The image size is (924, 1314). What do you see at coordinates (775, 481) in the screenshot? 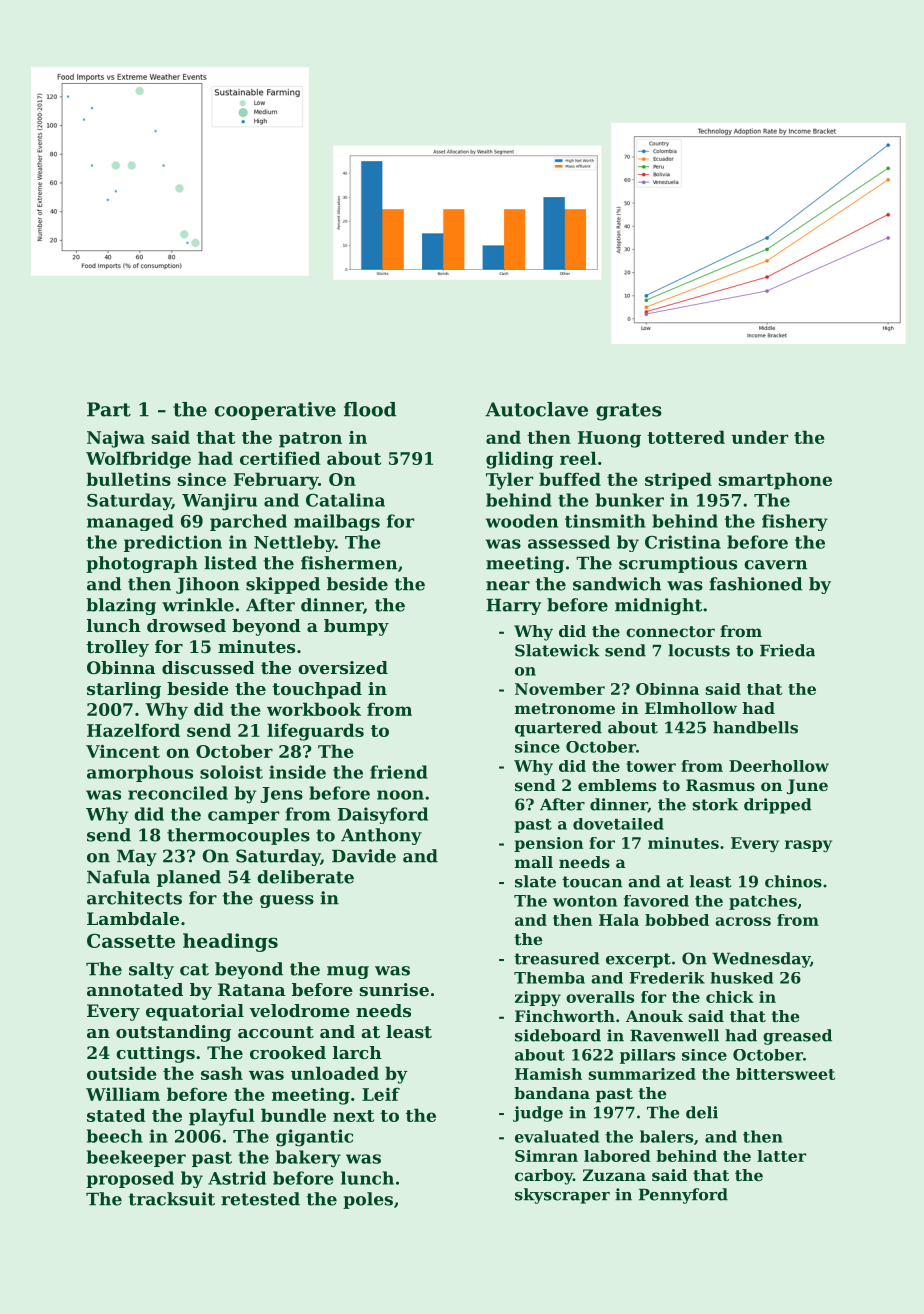
I see `smartphone` at bounding box center [775, 481].
